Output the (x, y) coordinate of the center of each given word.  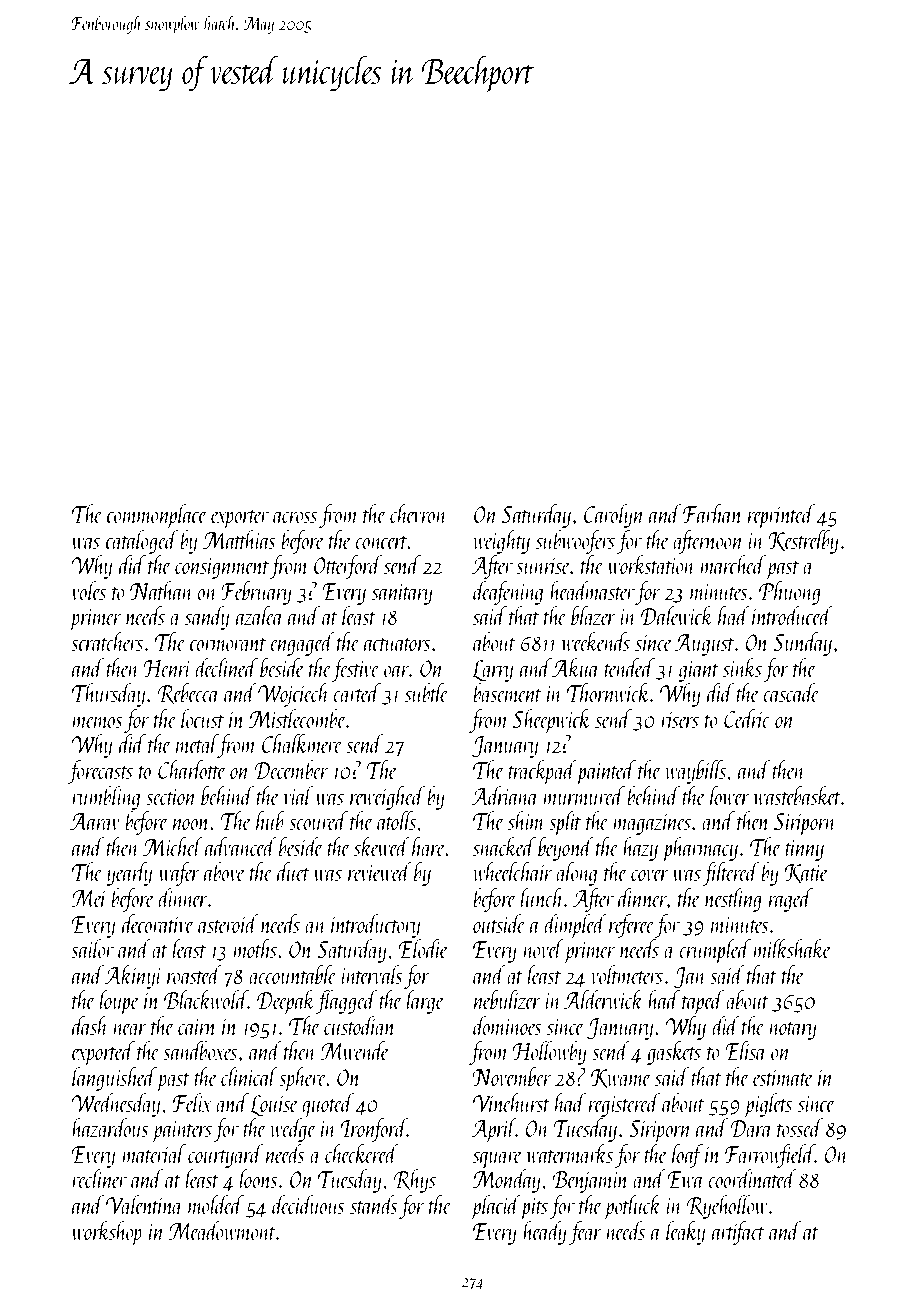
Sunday (802, 644)
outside (499, 923)
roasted (194, 974)
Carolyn (614, 516)
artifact (738, 1233)
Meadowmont (221, 1230)
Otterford (348, 567)
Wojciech (294, 695)
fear (585, 1233)
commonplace (157, 516)
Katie (806, 873)
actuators (397, 644)
